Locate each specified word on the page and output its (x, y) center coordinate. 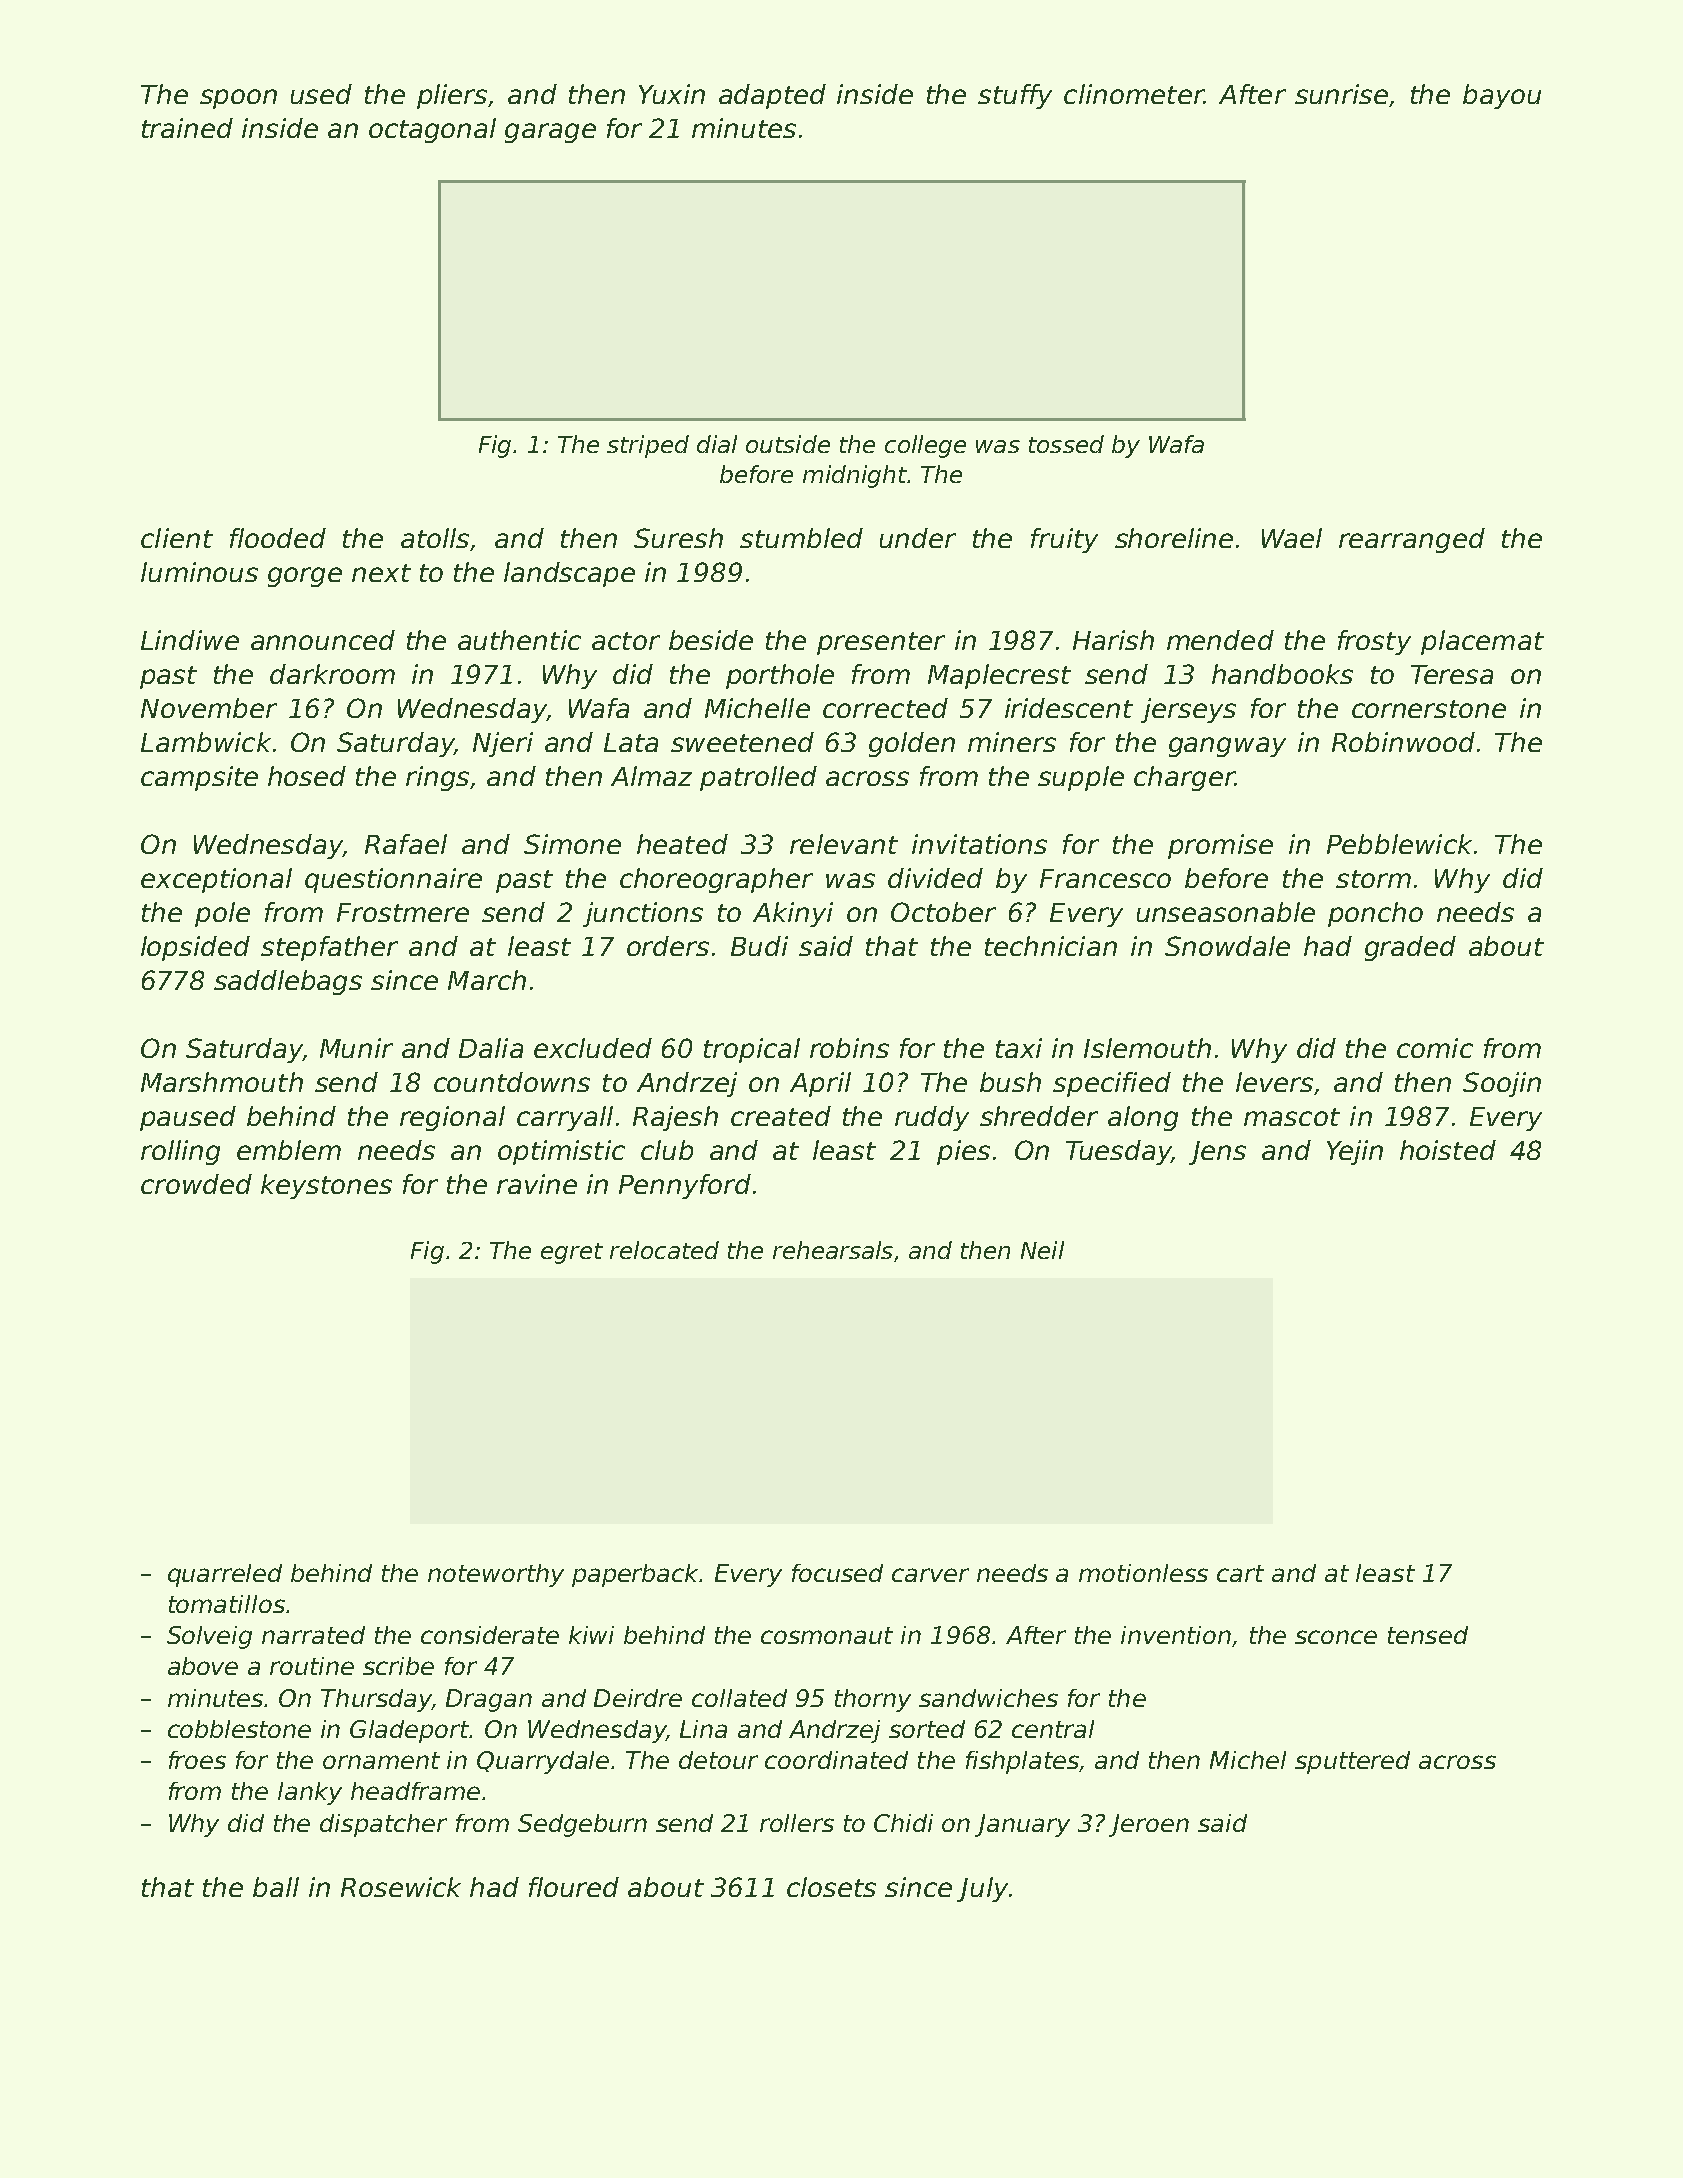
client (177, 538)
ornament (381, 1760)
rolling (180, 1152)
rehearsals (833, 1250)
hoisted (1448, 1150)
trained (187, 128)
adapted (772, 96)
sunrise (1341, 94)
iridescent (1069, 708)
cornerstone (1429, 709)
